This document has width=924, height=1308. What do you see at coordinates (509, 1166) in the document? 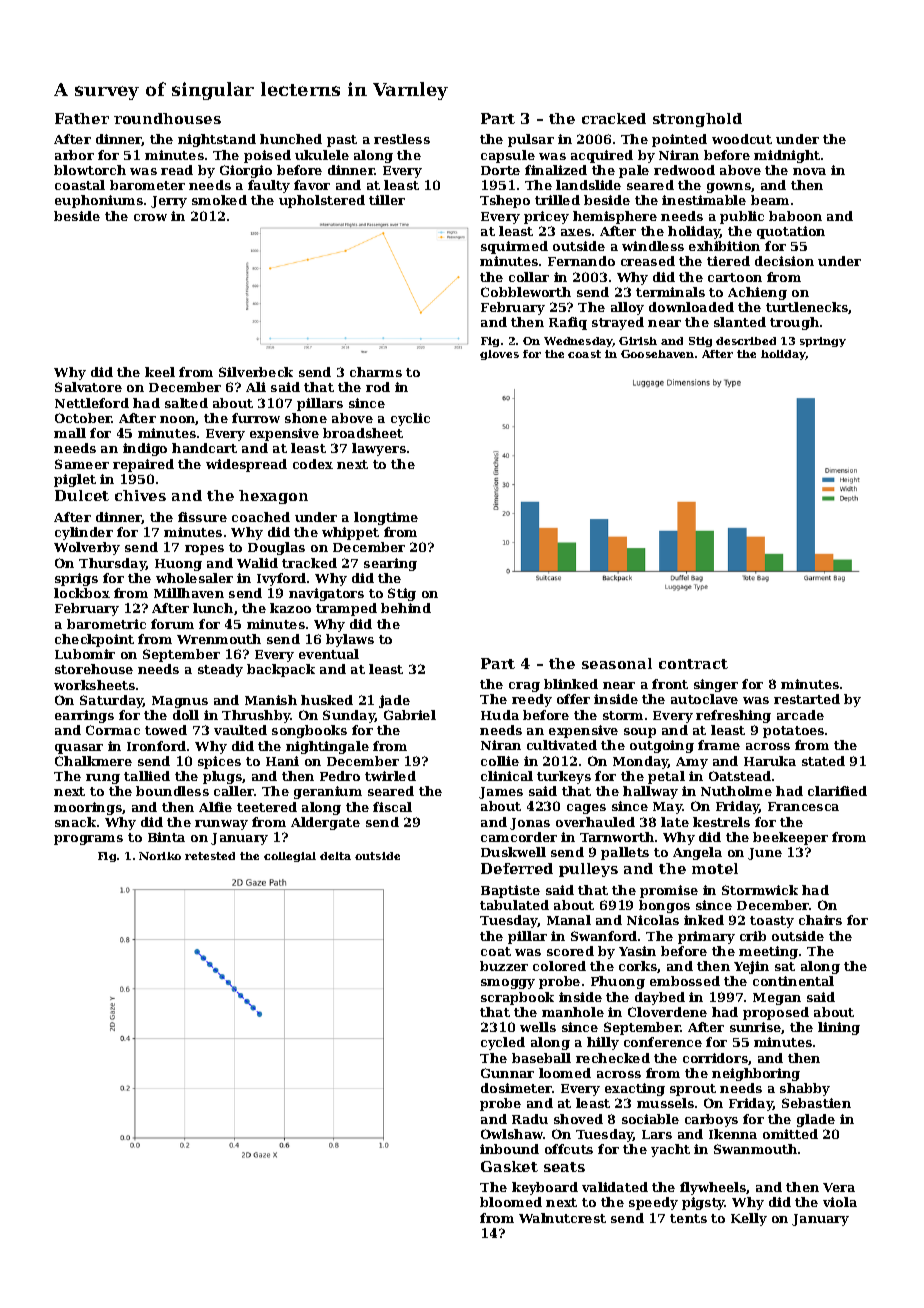
I see `Gasket` at bounding box center [509, 1166].
